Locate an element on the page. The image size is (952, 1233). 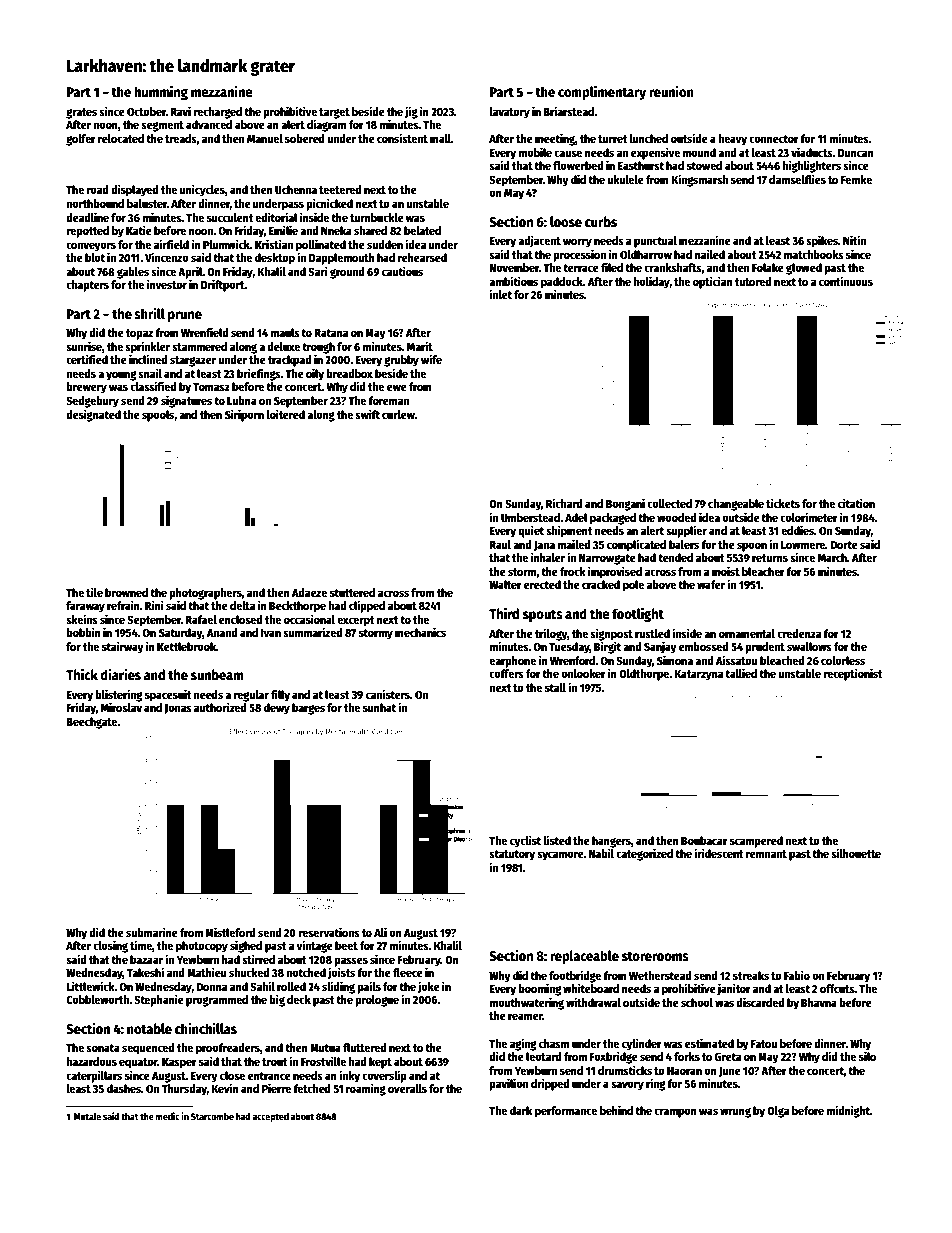
sighed is located at coordinates (246, 946).
